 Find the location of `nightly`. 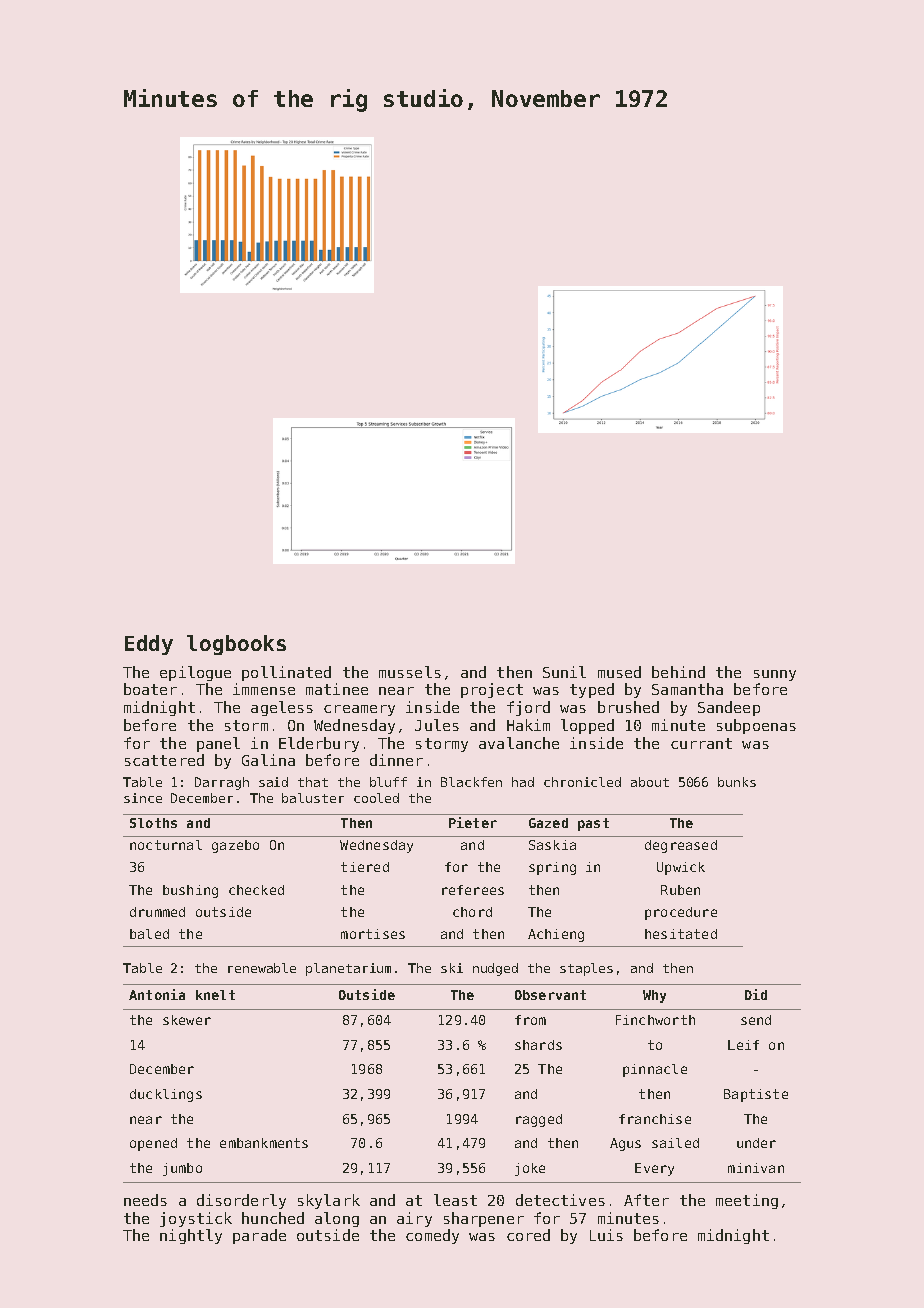

nightly is located at coordinates (191, 1236).
